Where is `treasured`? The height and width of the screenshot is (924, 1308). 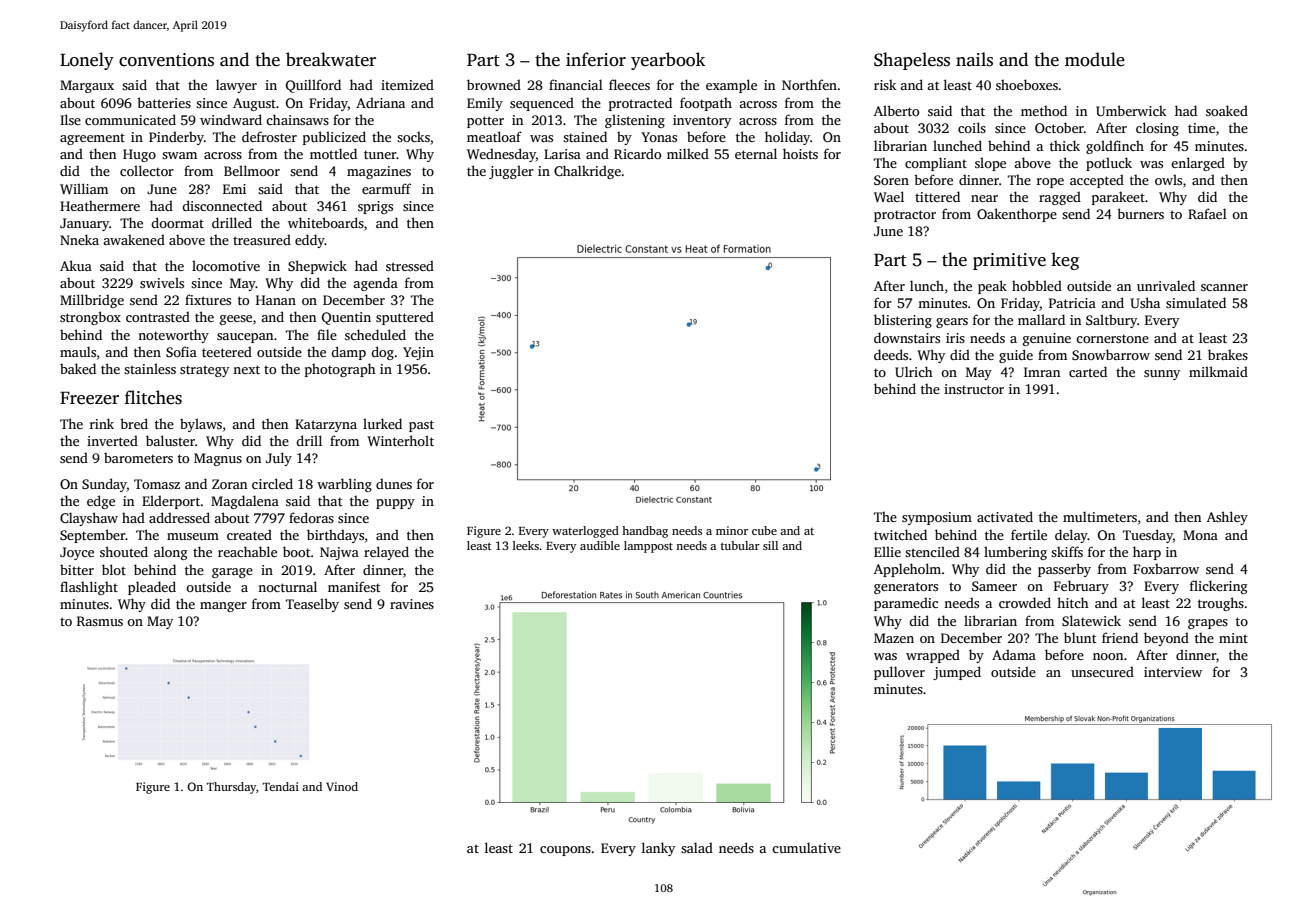
treasured is located at coordinates (262, 239).
